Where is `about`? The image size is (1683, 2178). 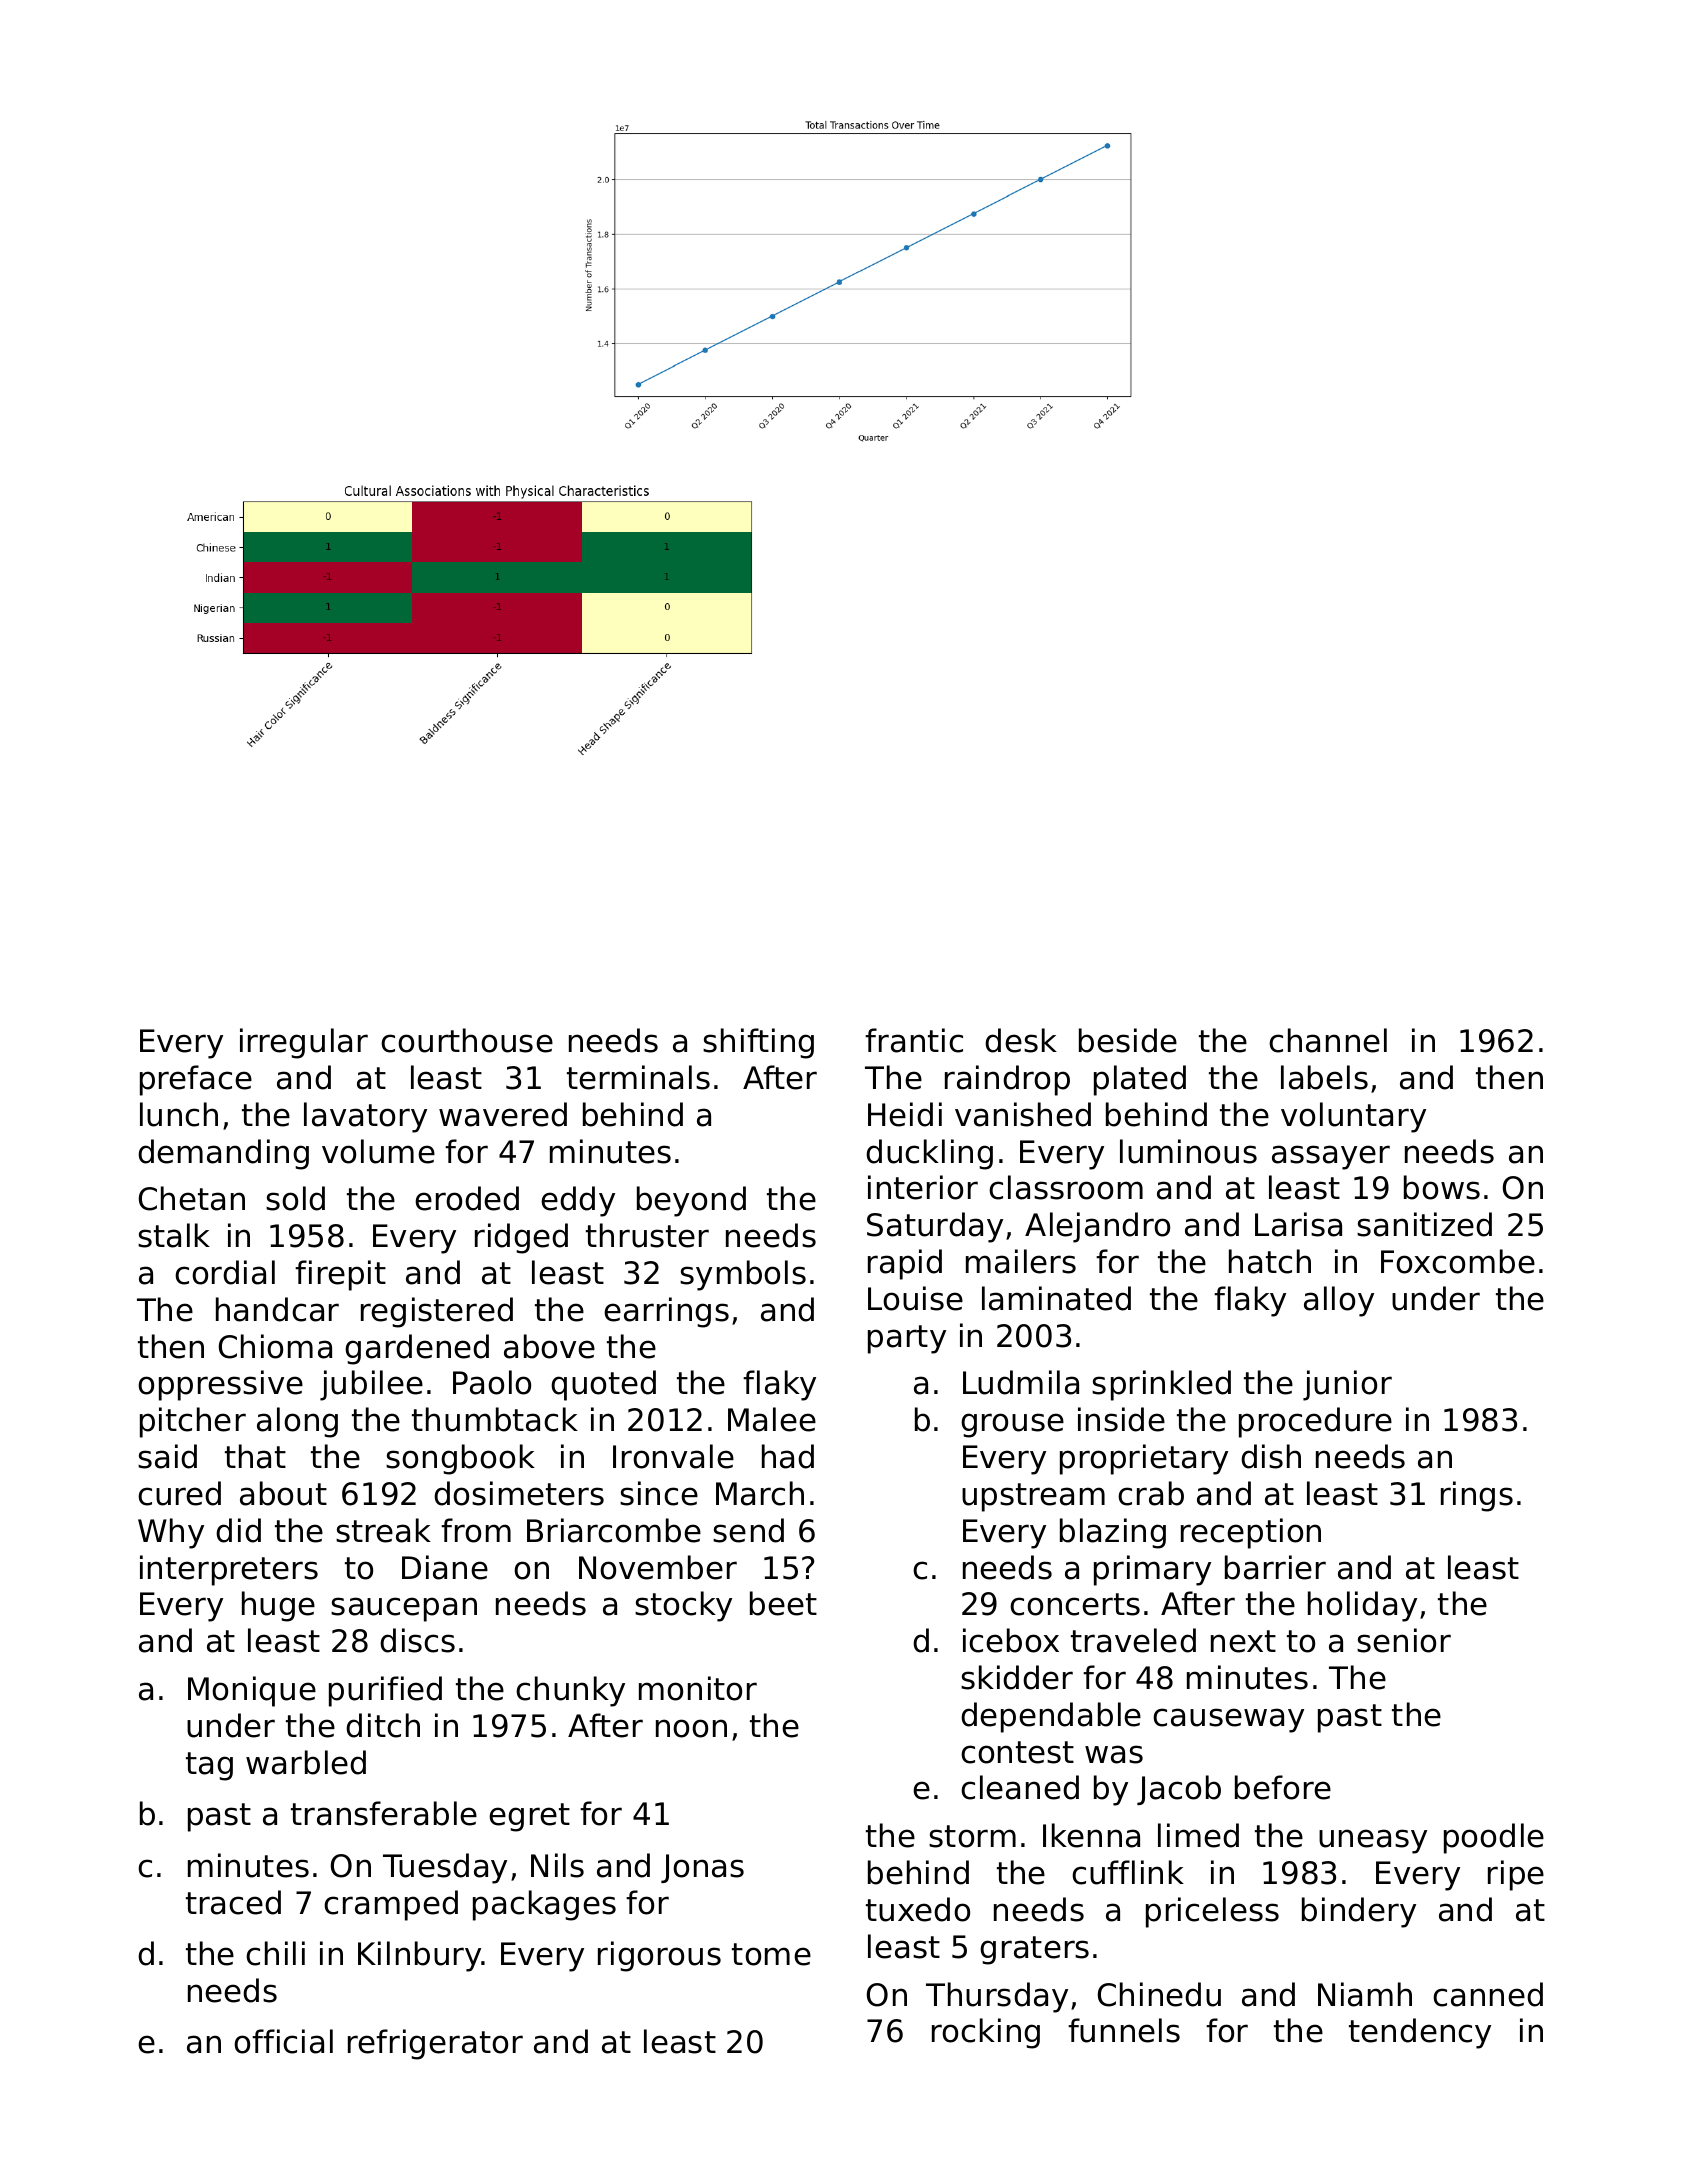
about is located at coordinates (283, 1493).
